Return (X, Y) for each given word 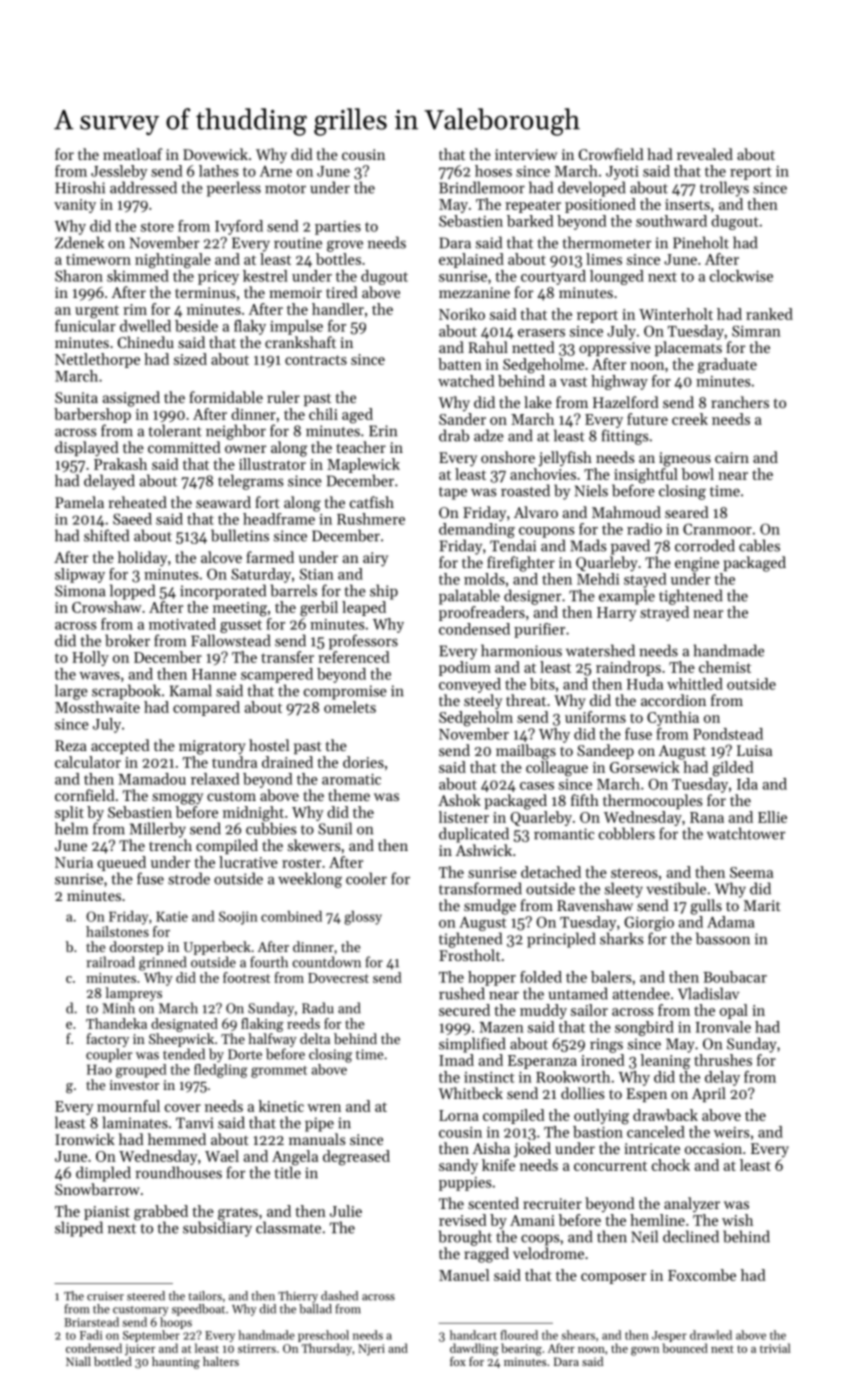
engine (697, 564)
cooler (366, 878)
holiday (142, 559)
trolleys (724, 189)
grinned (163, 963)
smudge (490, 907)
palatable (469, 597)
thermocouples (652, 801)
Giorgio (649, 923)
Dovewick (215, 154)
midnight (253, 814)
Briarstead (91, 1322)
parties (338, 228)
